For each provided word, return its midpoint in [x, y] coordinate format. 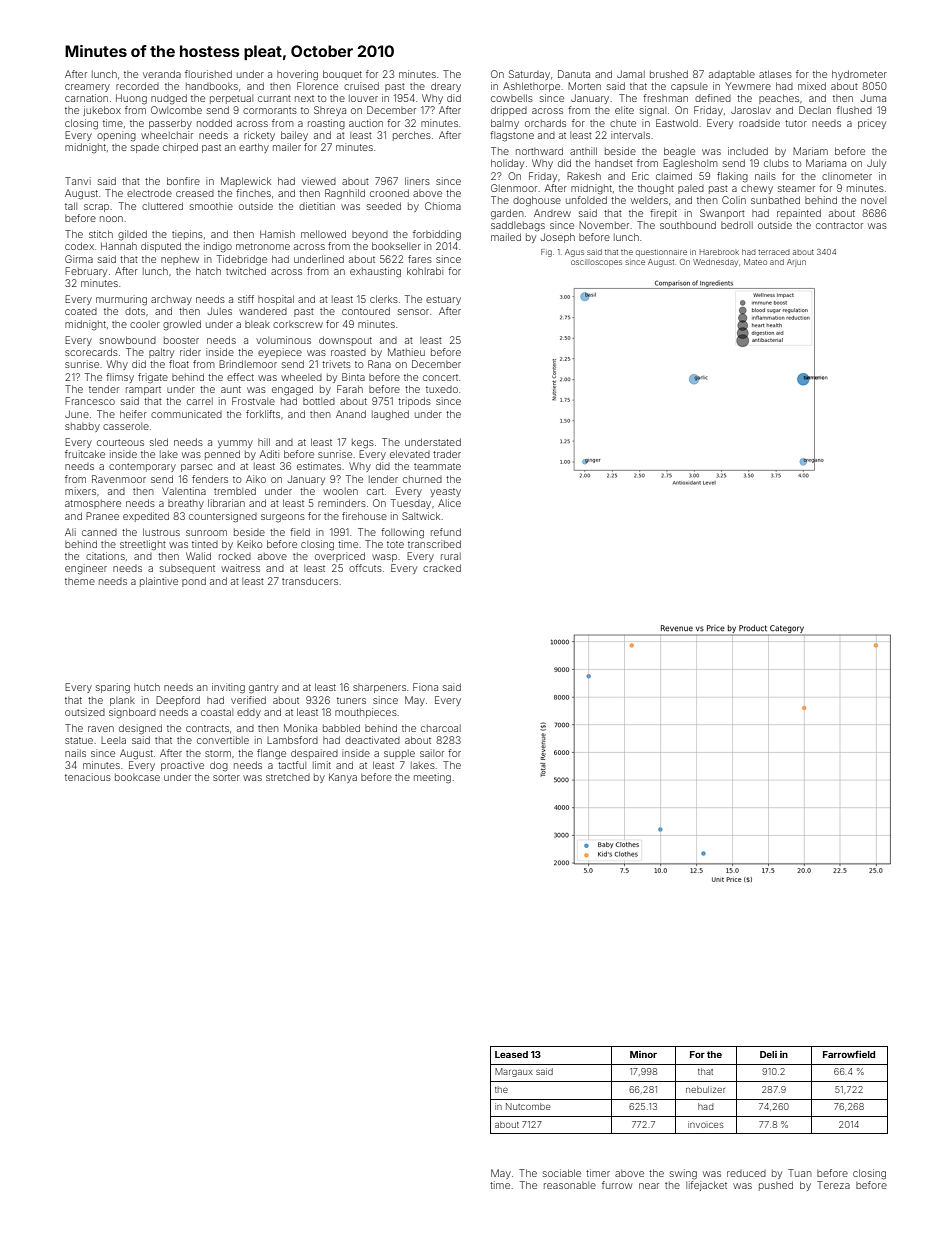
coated [81, 311]
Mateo [755, 262]
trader [447, 454]
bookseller [396, 246]
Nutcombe [528, 1106]
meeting [432, 778]
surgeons [283, 518]
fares [420, 259]
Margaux [514, 1072]
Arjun [796, 263]
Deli [768, 1054]
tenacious [88, 777]
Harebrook [719, 252]
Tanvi [78, 181]
